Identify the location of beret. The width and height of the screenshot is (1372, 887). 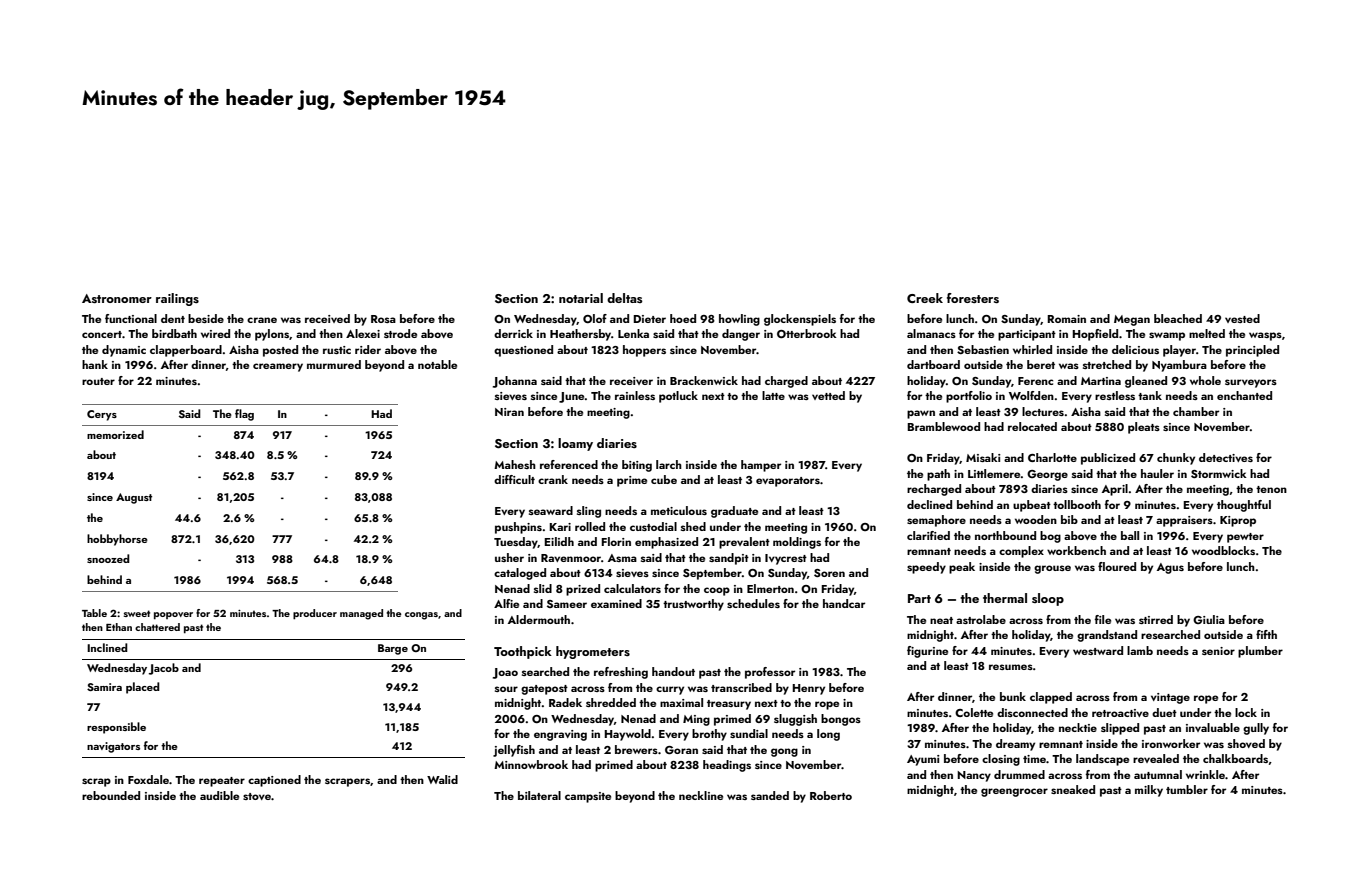
(1041, 364).
